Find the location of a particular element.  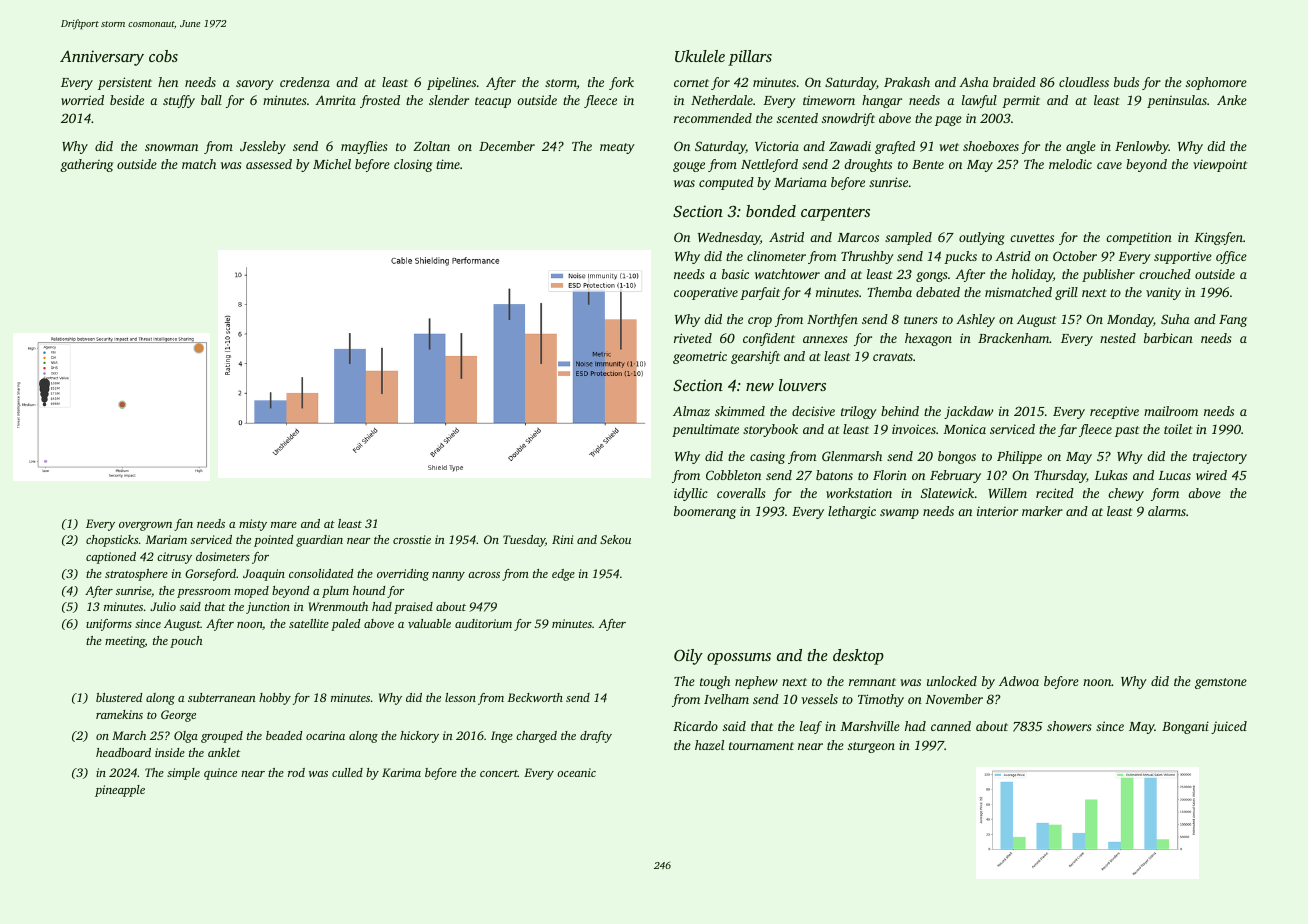

sophomore is located at coordinates (1216, 83).
